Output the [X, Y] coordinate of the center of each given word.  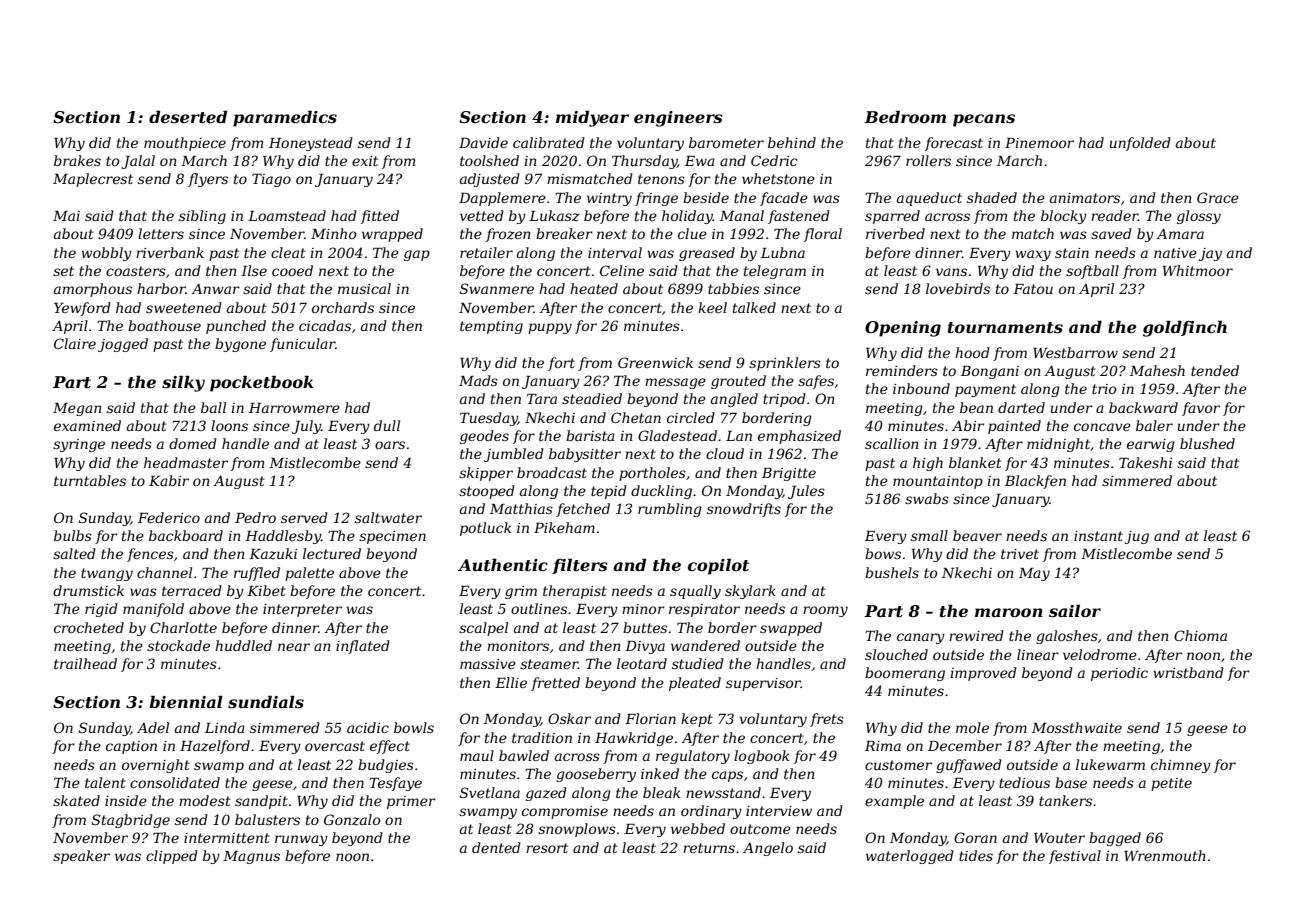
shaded [992, 197]
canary [921, 638]
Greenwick [655, 362]
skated [76, 800]
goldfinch [1185, 328]
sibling [202, 217]
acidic [368, 727]
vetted [482, 215]
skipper [486, 474]
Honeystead [311, 144]
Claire [75, 343]
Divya [645, 647]
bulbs [73, 535]
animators [1085, 198]
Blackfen [1035, 482]
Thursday [644, 162]
